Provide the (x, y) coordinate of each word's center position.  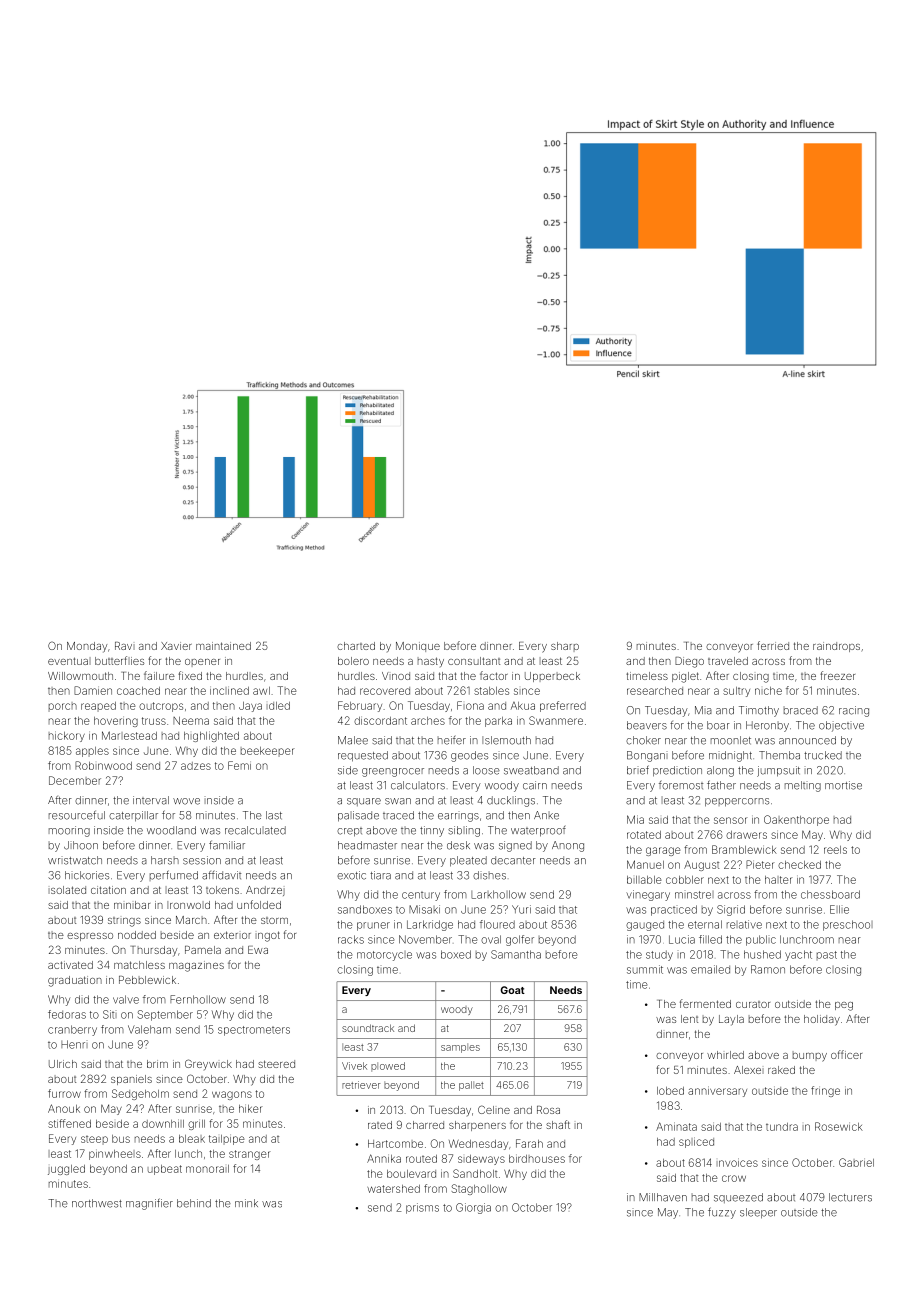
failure (159, 675)
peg (844, 1006)
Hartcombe (395, 1144)
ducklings (511, 801)
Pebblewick (147, 980)
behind (194, 1203)
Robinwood (103, 765)
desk (458, 845)
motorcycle (384, 956)
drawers (746, 835)
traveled (728, 661)
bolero (353, 661)
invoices (737, 1162)
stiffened (69, 1123)
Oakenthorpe (796, 820)
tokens (222, 890)
